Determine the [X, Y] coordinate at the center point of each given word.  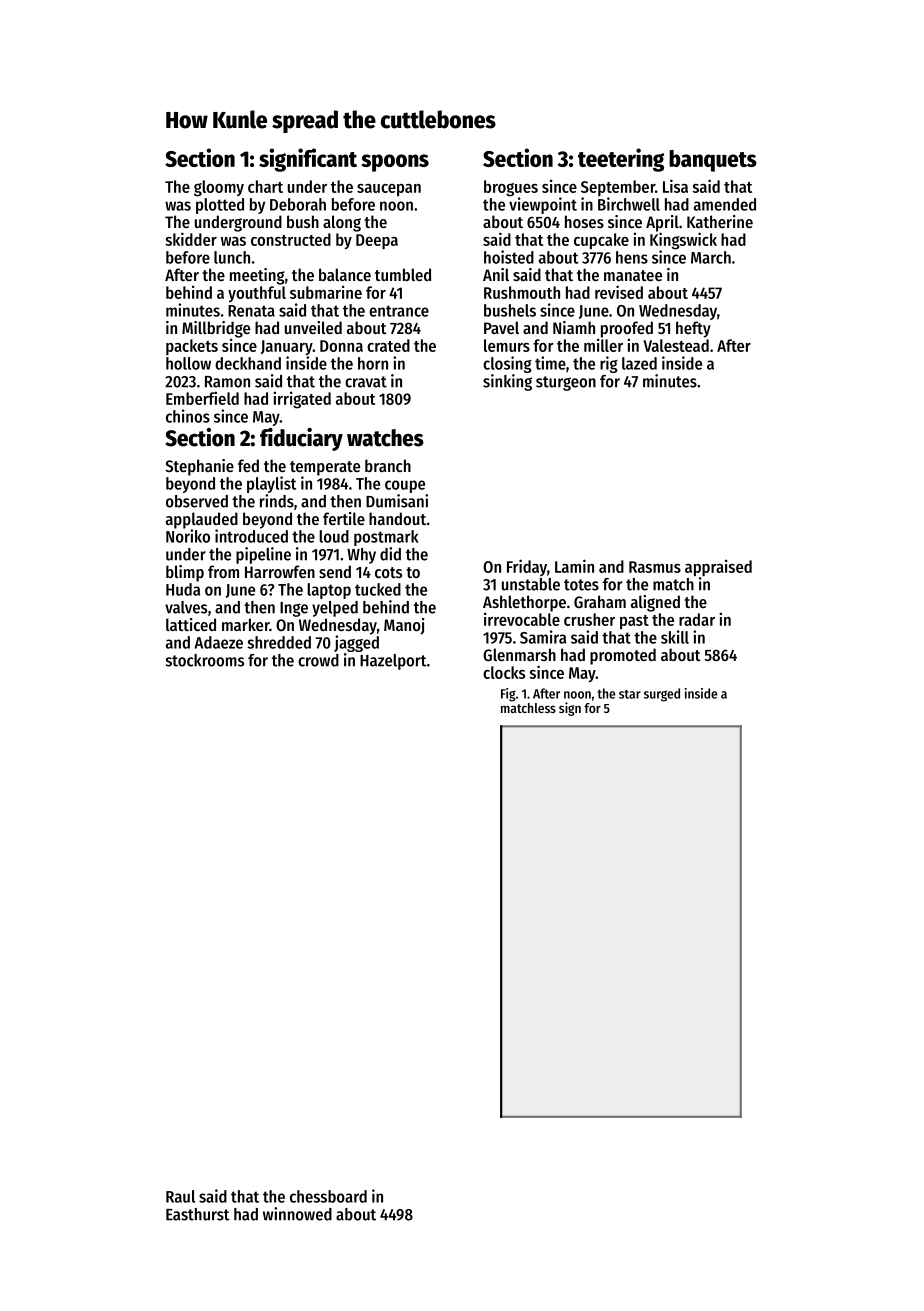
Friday [527, 567]
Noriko [188, 536]
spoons [395, 163]
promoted [623, 656]
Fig [508, 695]
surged [662, 695]
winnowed [297, 1214]
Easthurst [198, 1214]
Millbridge [216, 329]
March [711, 257]
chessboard [328, 1196]
